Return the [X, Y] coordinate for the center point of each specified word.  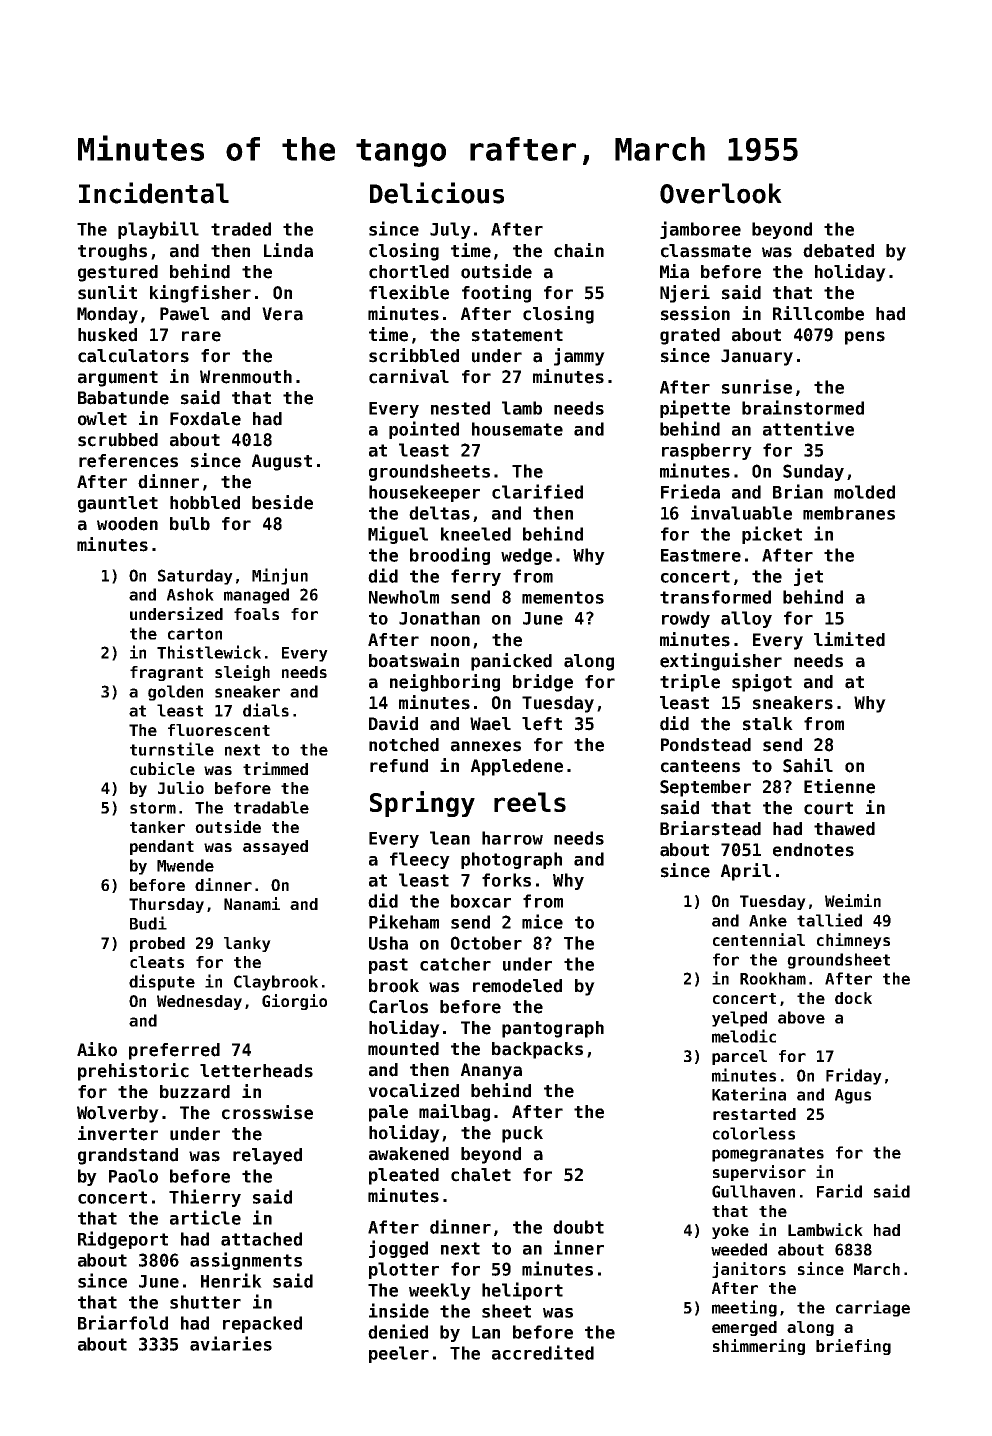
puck [522, 1134]
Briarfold [123, 1322]
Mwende [185, 865]
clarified [537, 491]
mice [542, 921]
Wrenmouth [246, 377]
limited [849, 639]
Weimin [853, 900]
